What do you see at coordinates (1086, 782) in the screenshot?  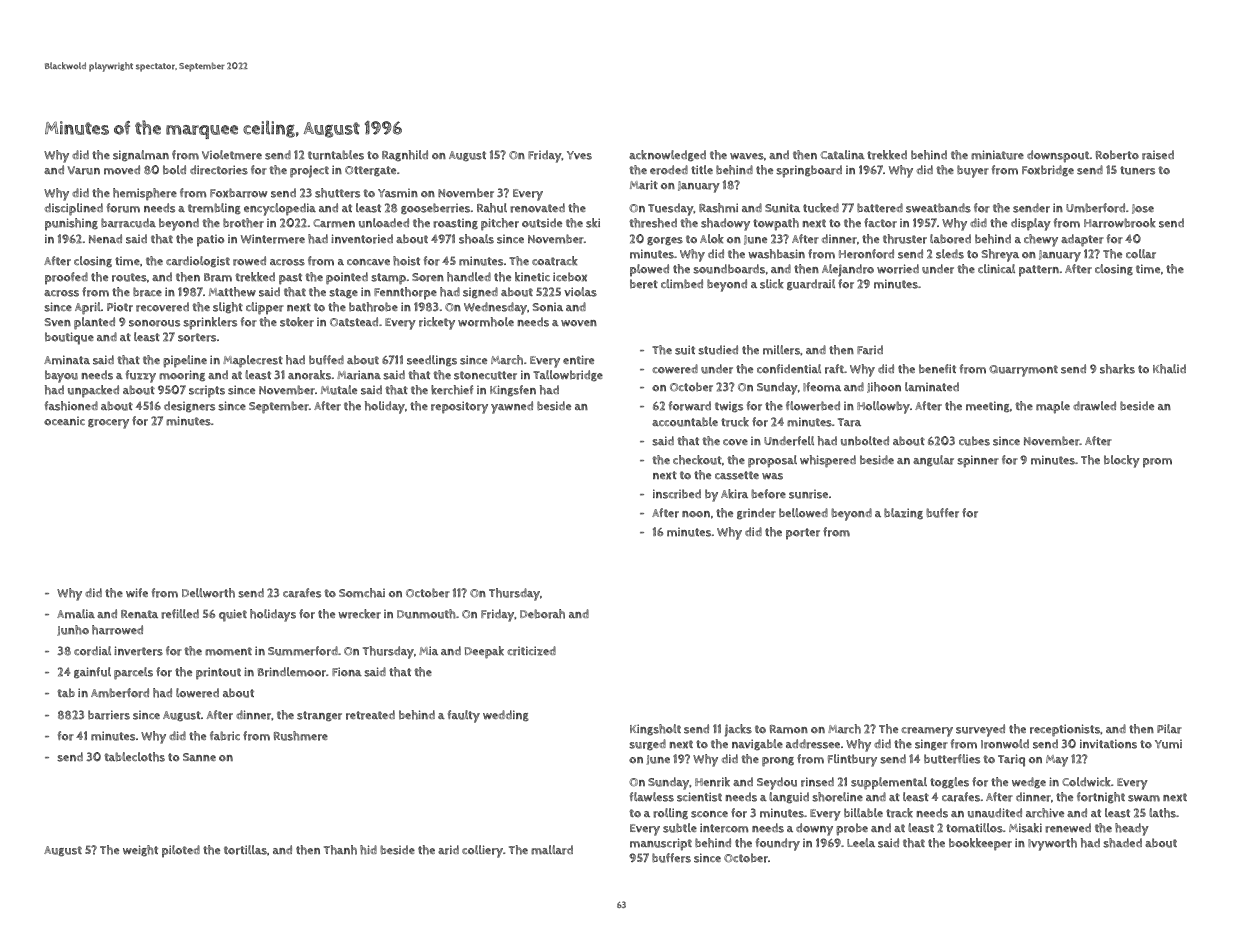 I see `Coldwick` at bounding box center [1086, 782].
